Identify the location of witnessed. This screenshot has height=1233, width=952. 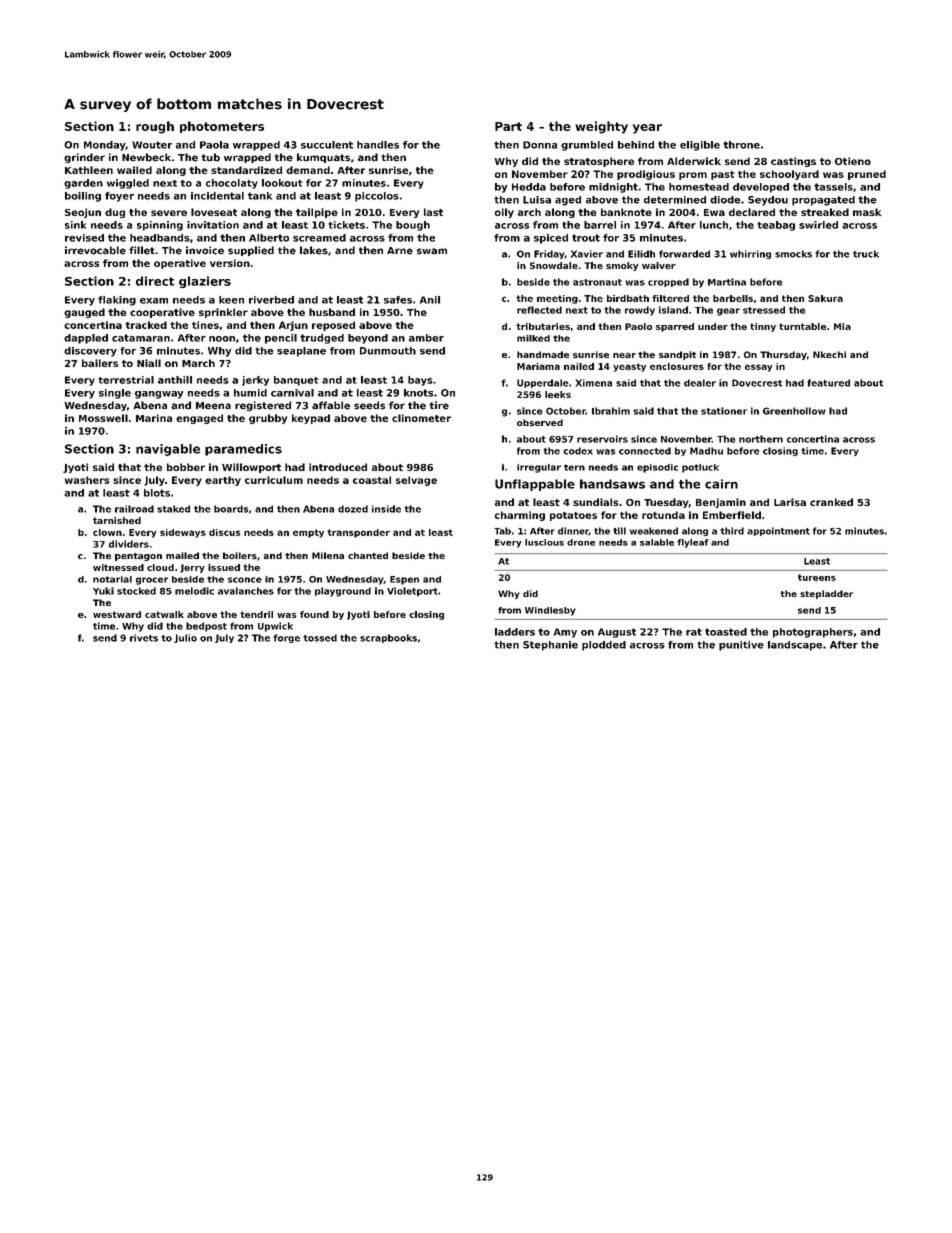
(118, 567).
